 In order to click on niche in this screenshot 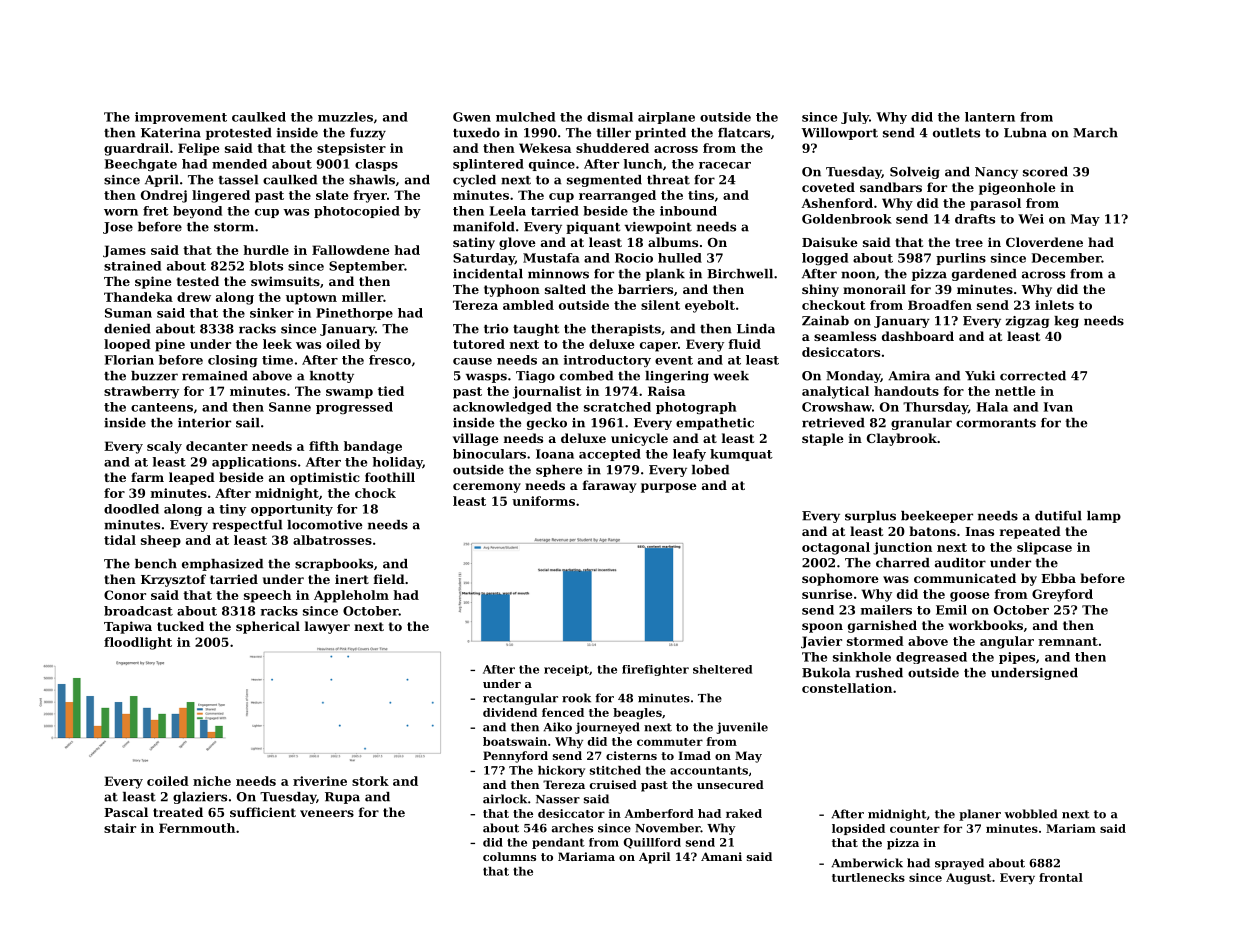, I will do `click(212, 781)`.
